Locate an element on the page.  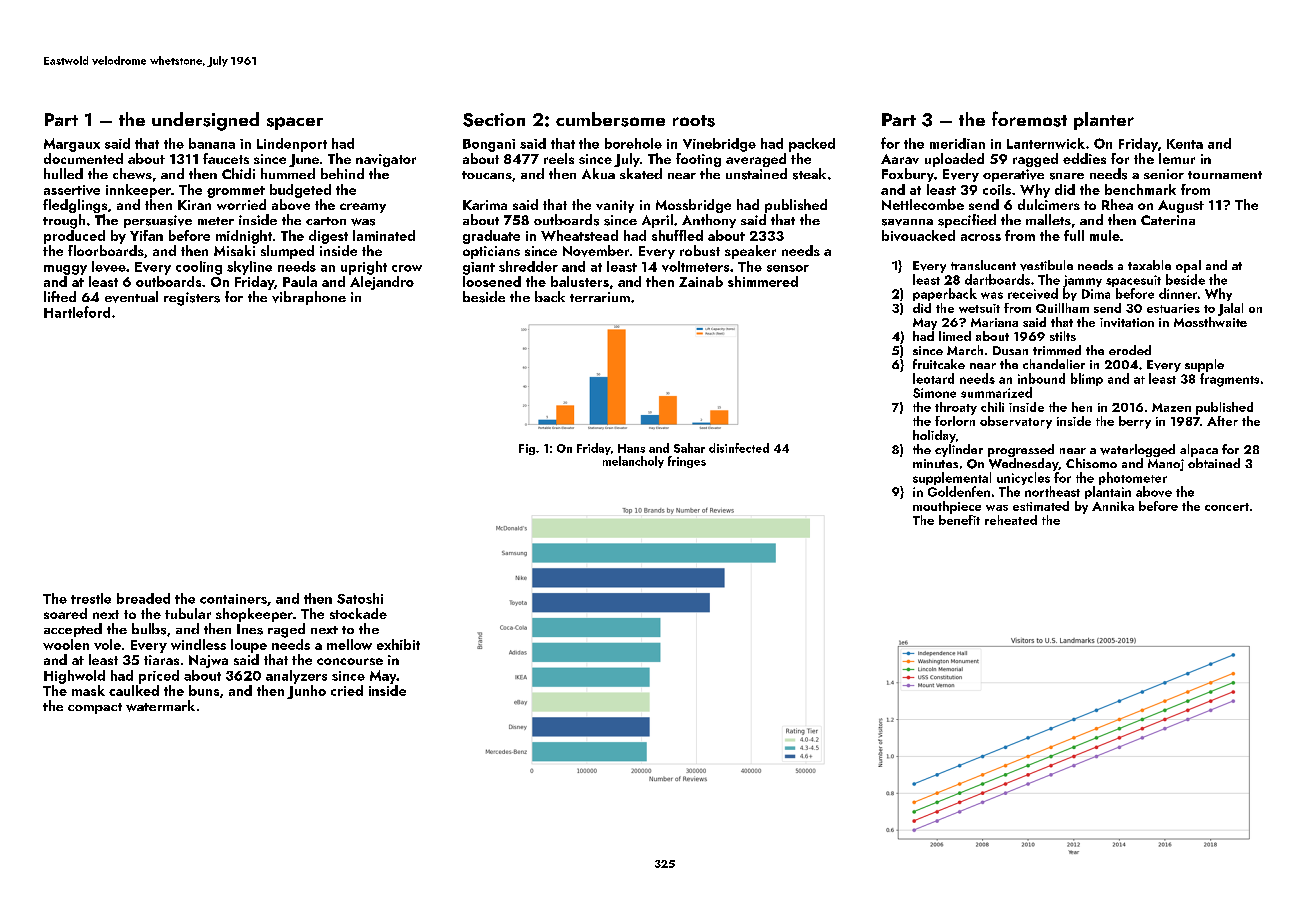
exhibit is located at coordinates (398, 644).
